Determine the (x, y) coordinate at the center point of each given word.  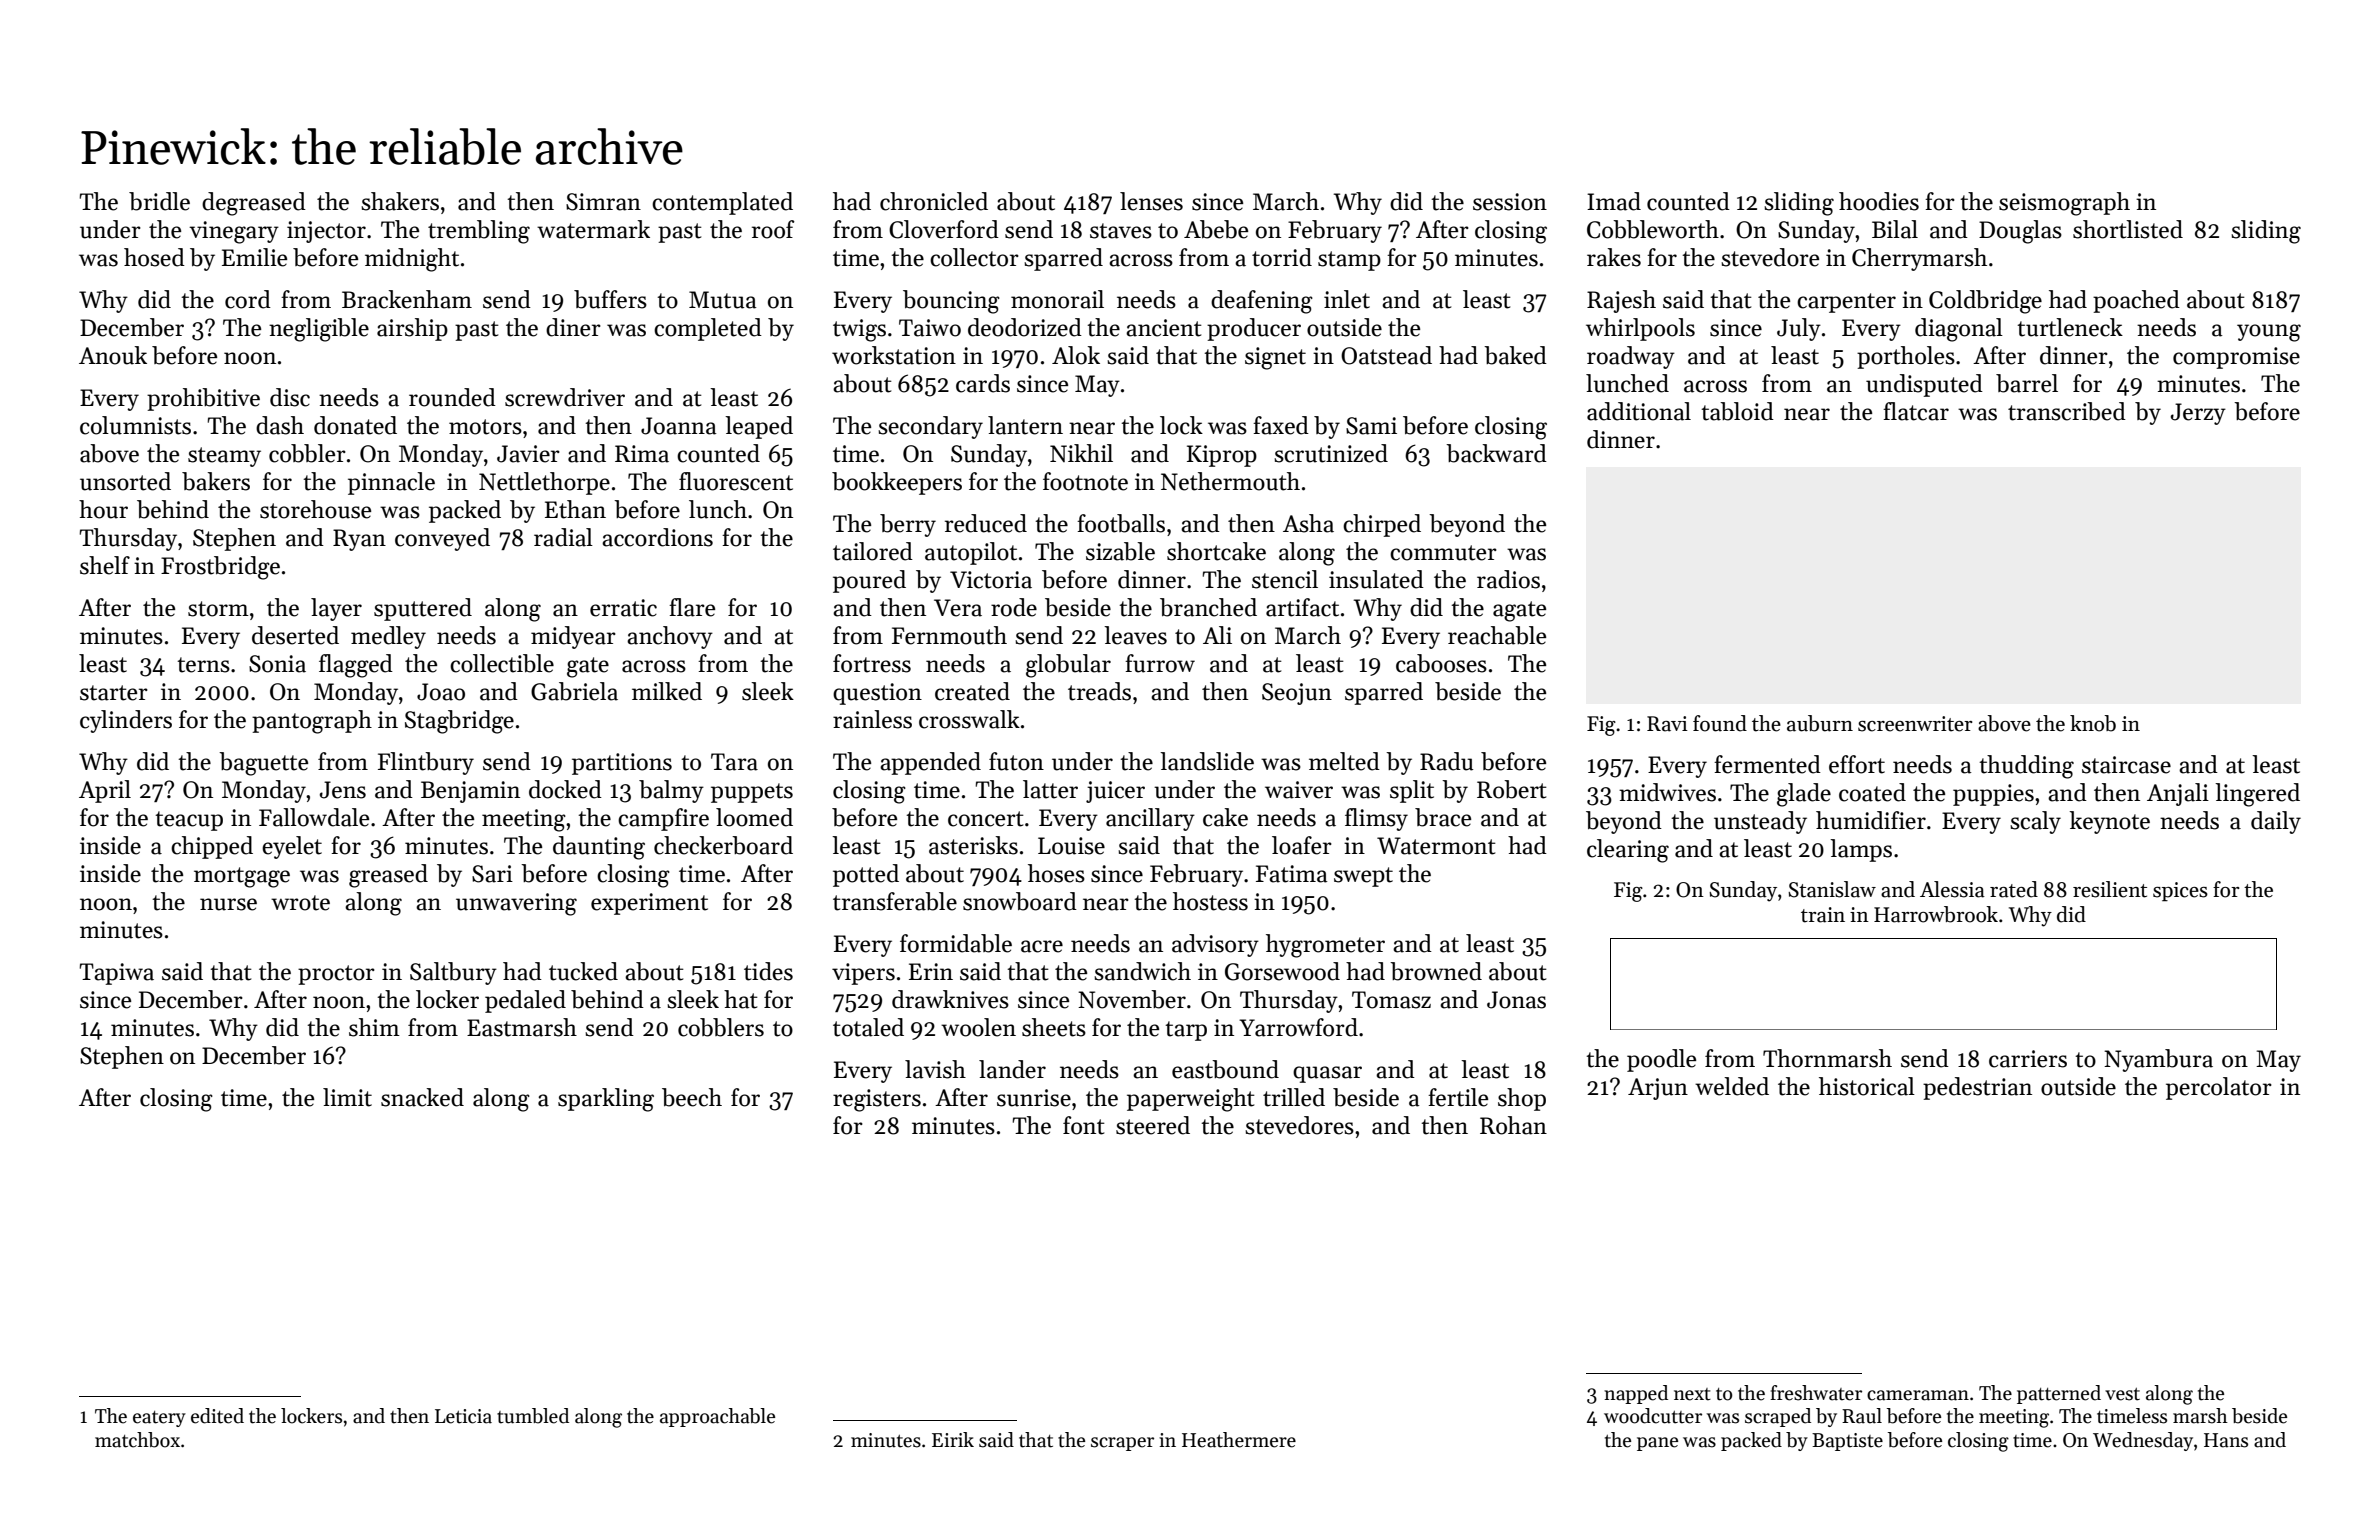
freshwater (1816, 1393)
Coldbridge (1985, 302)
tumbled (533, 1416)
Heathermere (1239, 1440)
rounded (452, 397)
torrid (1282, 257)
